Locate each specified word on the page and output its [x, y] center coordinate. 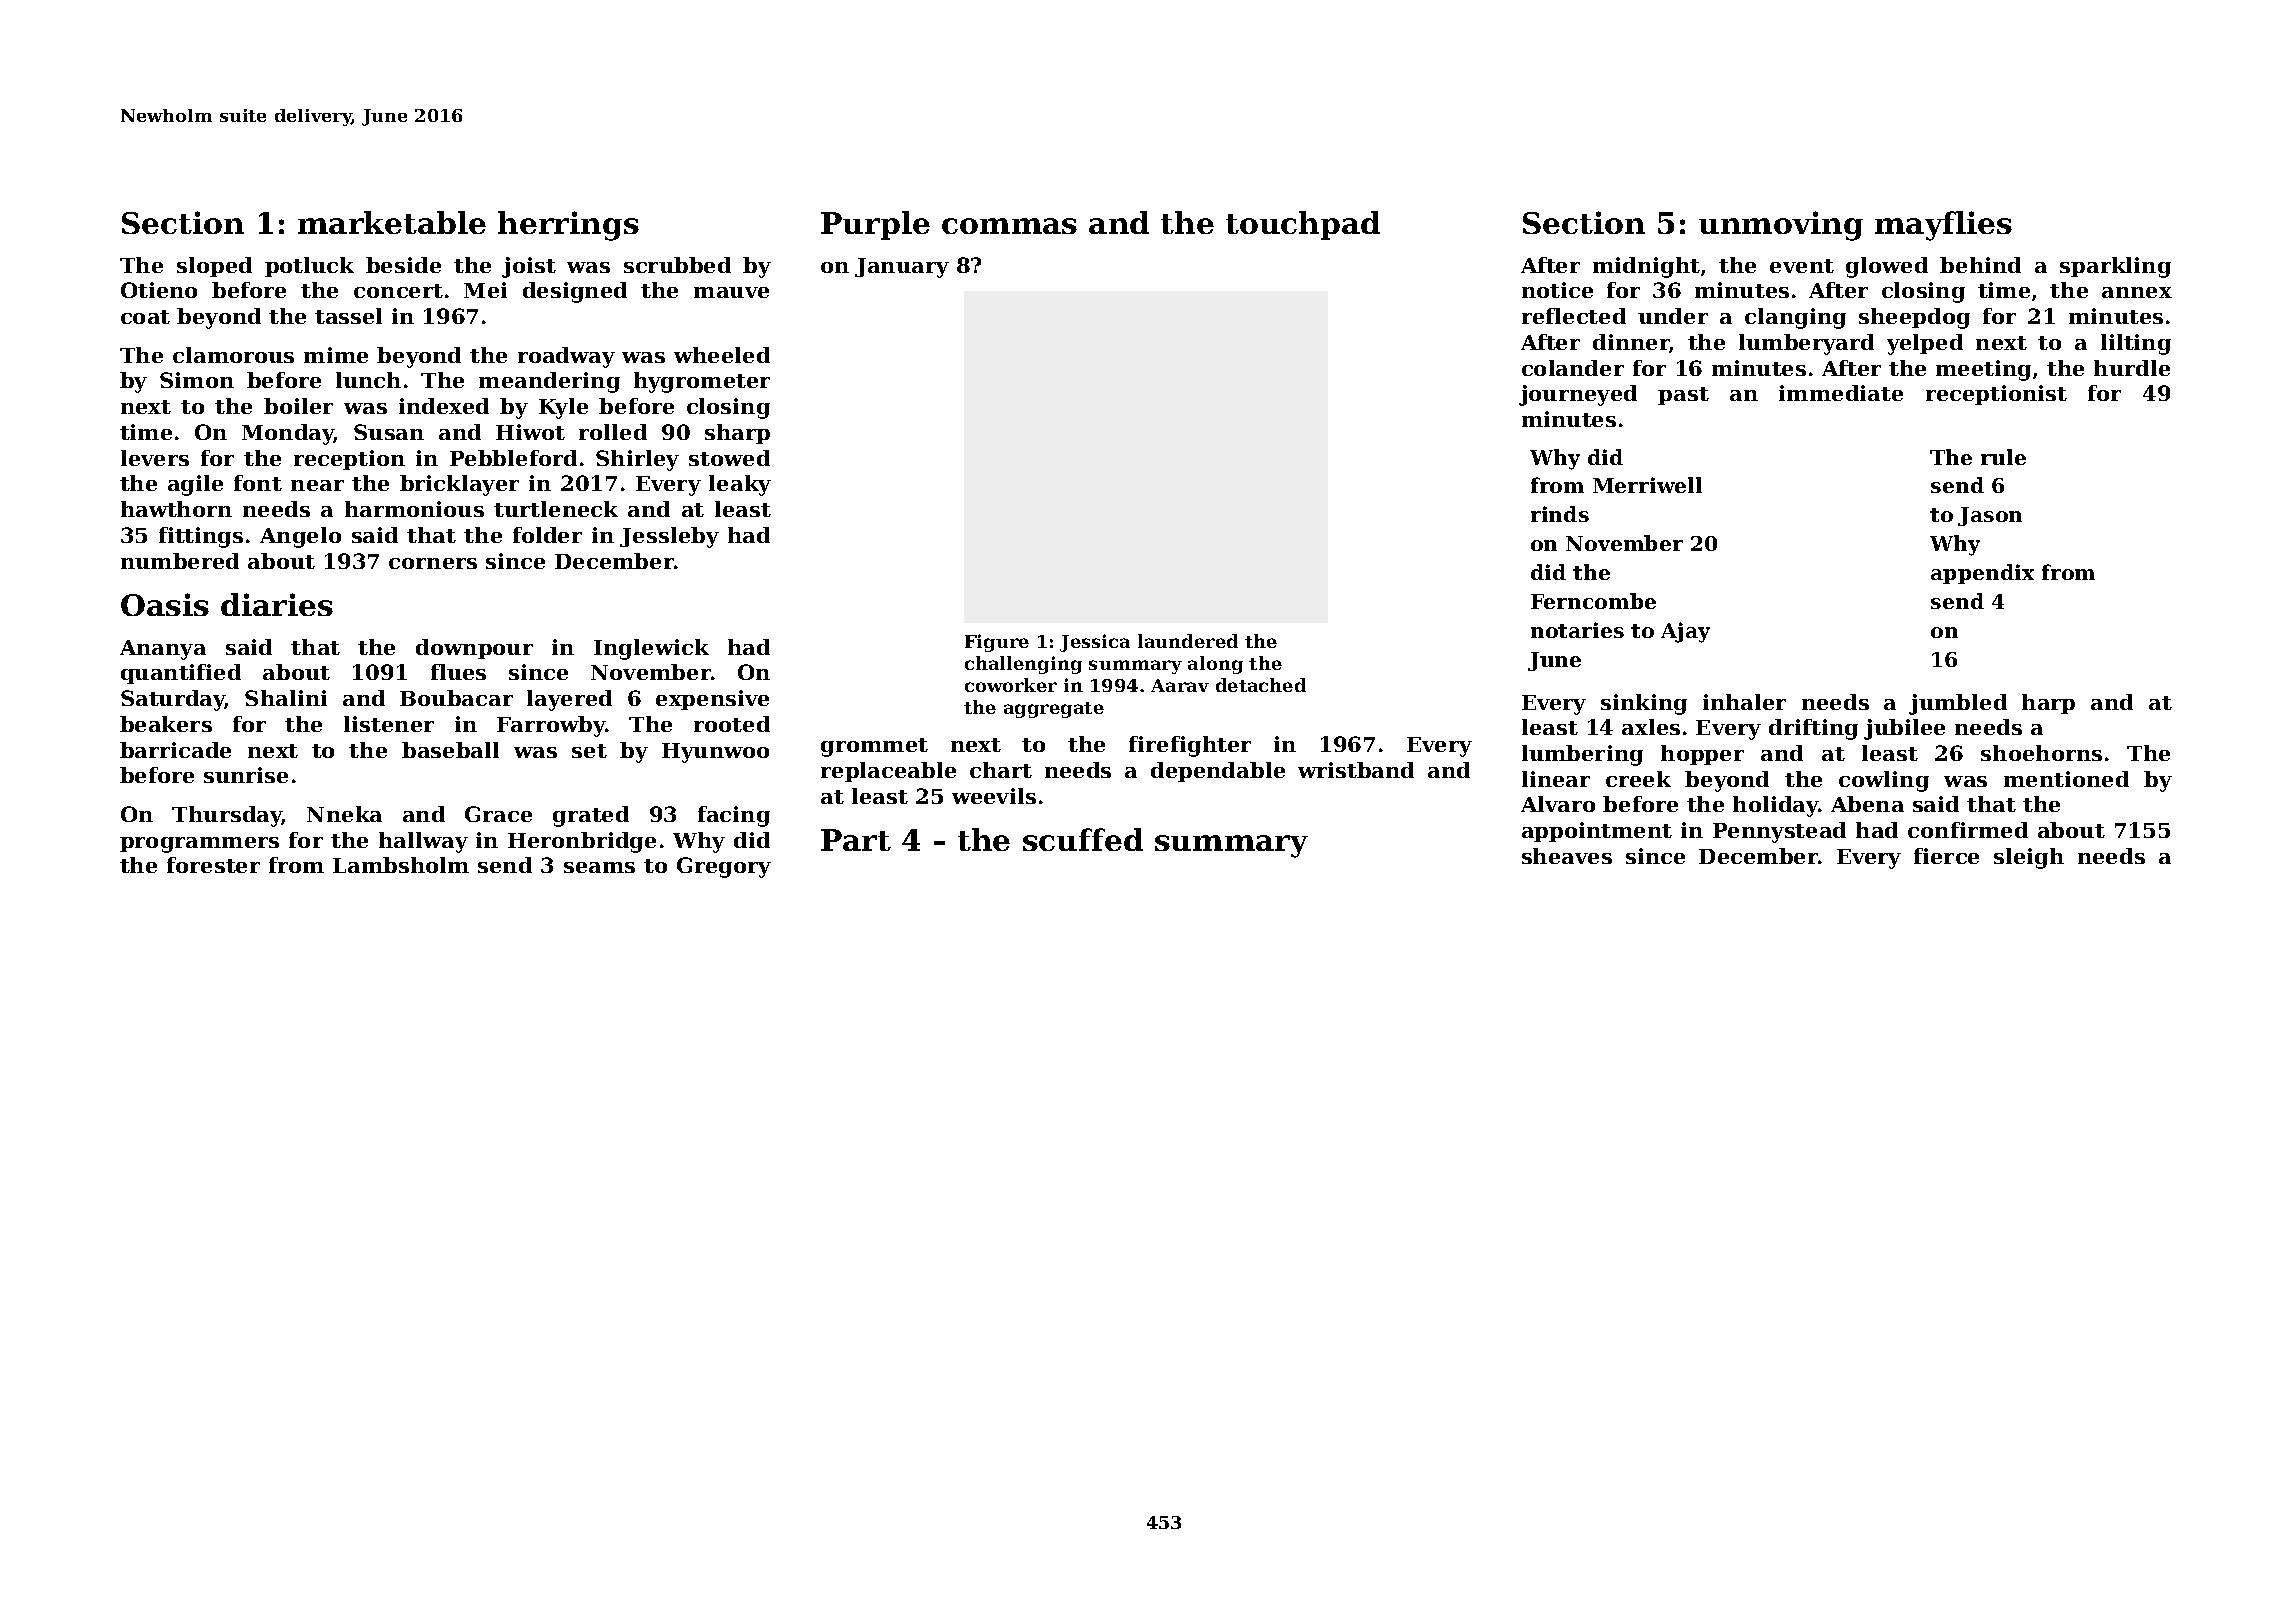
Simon [197, 380]
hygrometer [702, 382]
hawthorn [176, 509]
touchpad [1303, 225]
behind [1980, 265]
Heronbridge [582, 842]
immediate [1841, 393]
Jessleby [669, 537]
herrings [568, 226]
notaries [1577, 630]
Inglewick [651, 649]
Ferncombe [1593, 601]
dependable [1218, 772]
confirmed [1968, 830]
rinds [1560, 514]
